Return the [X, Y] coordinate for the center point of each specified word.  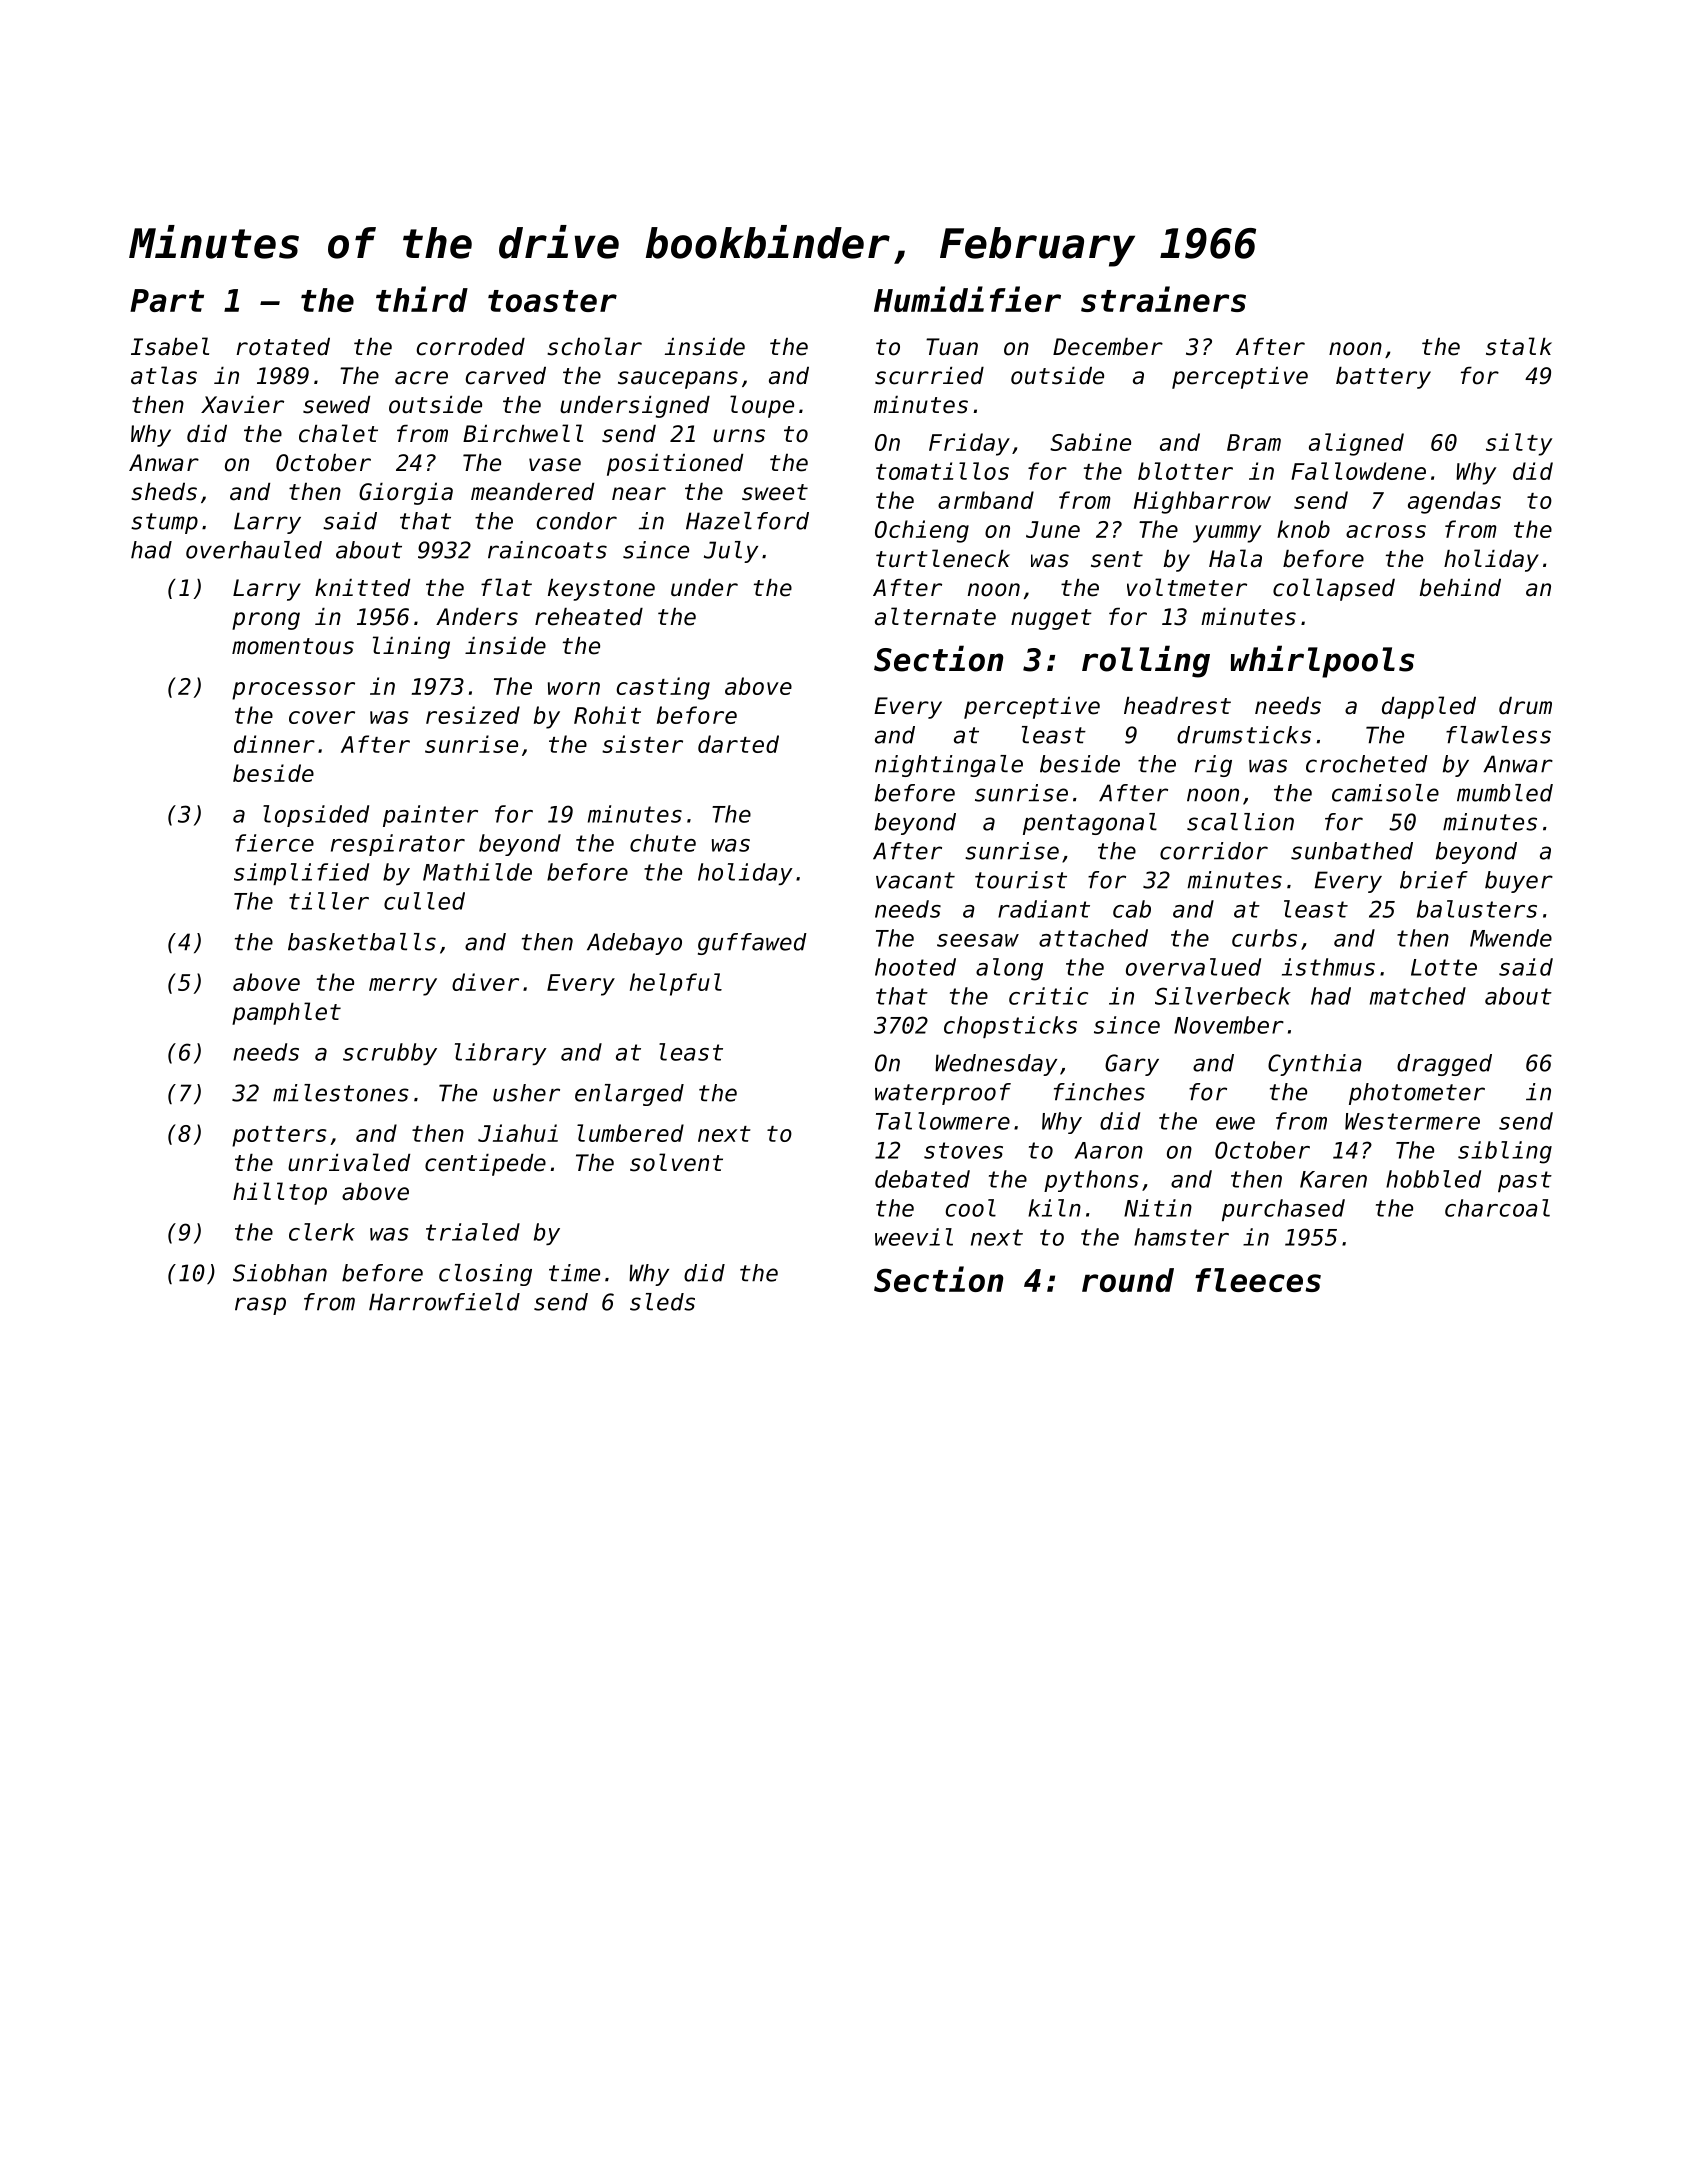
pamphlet [286, 1013]
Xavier [242, 405]
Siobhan [280, 1273]
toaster [552, 301]
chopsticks [1010, 1027]
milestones [341, 1093]
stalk [1519, 346]
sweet [775, 492]
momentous [293, 646]
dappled [1429, 707]
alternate [935, 616]
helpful [676, 984]
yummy [1227, 534]
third [422, 299]
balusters [1477, 909]
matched [1418, 996]
